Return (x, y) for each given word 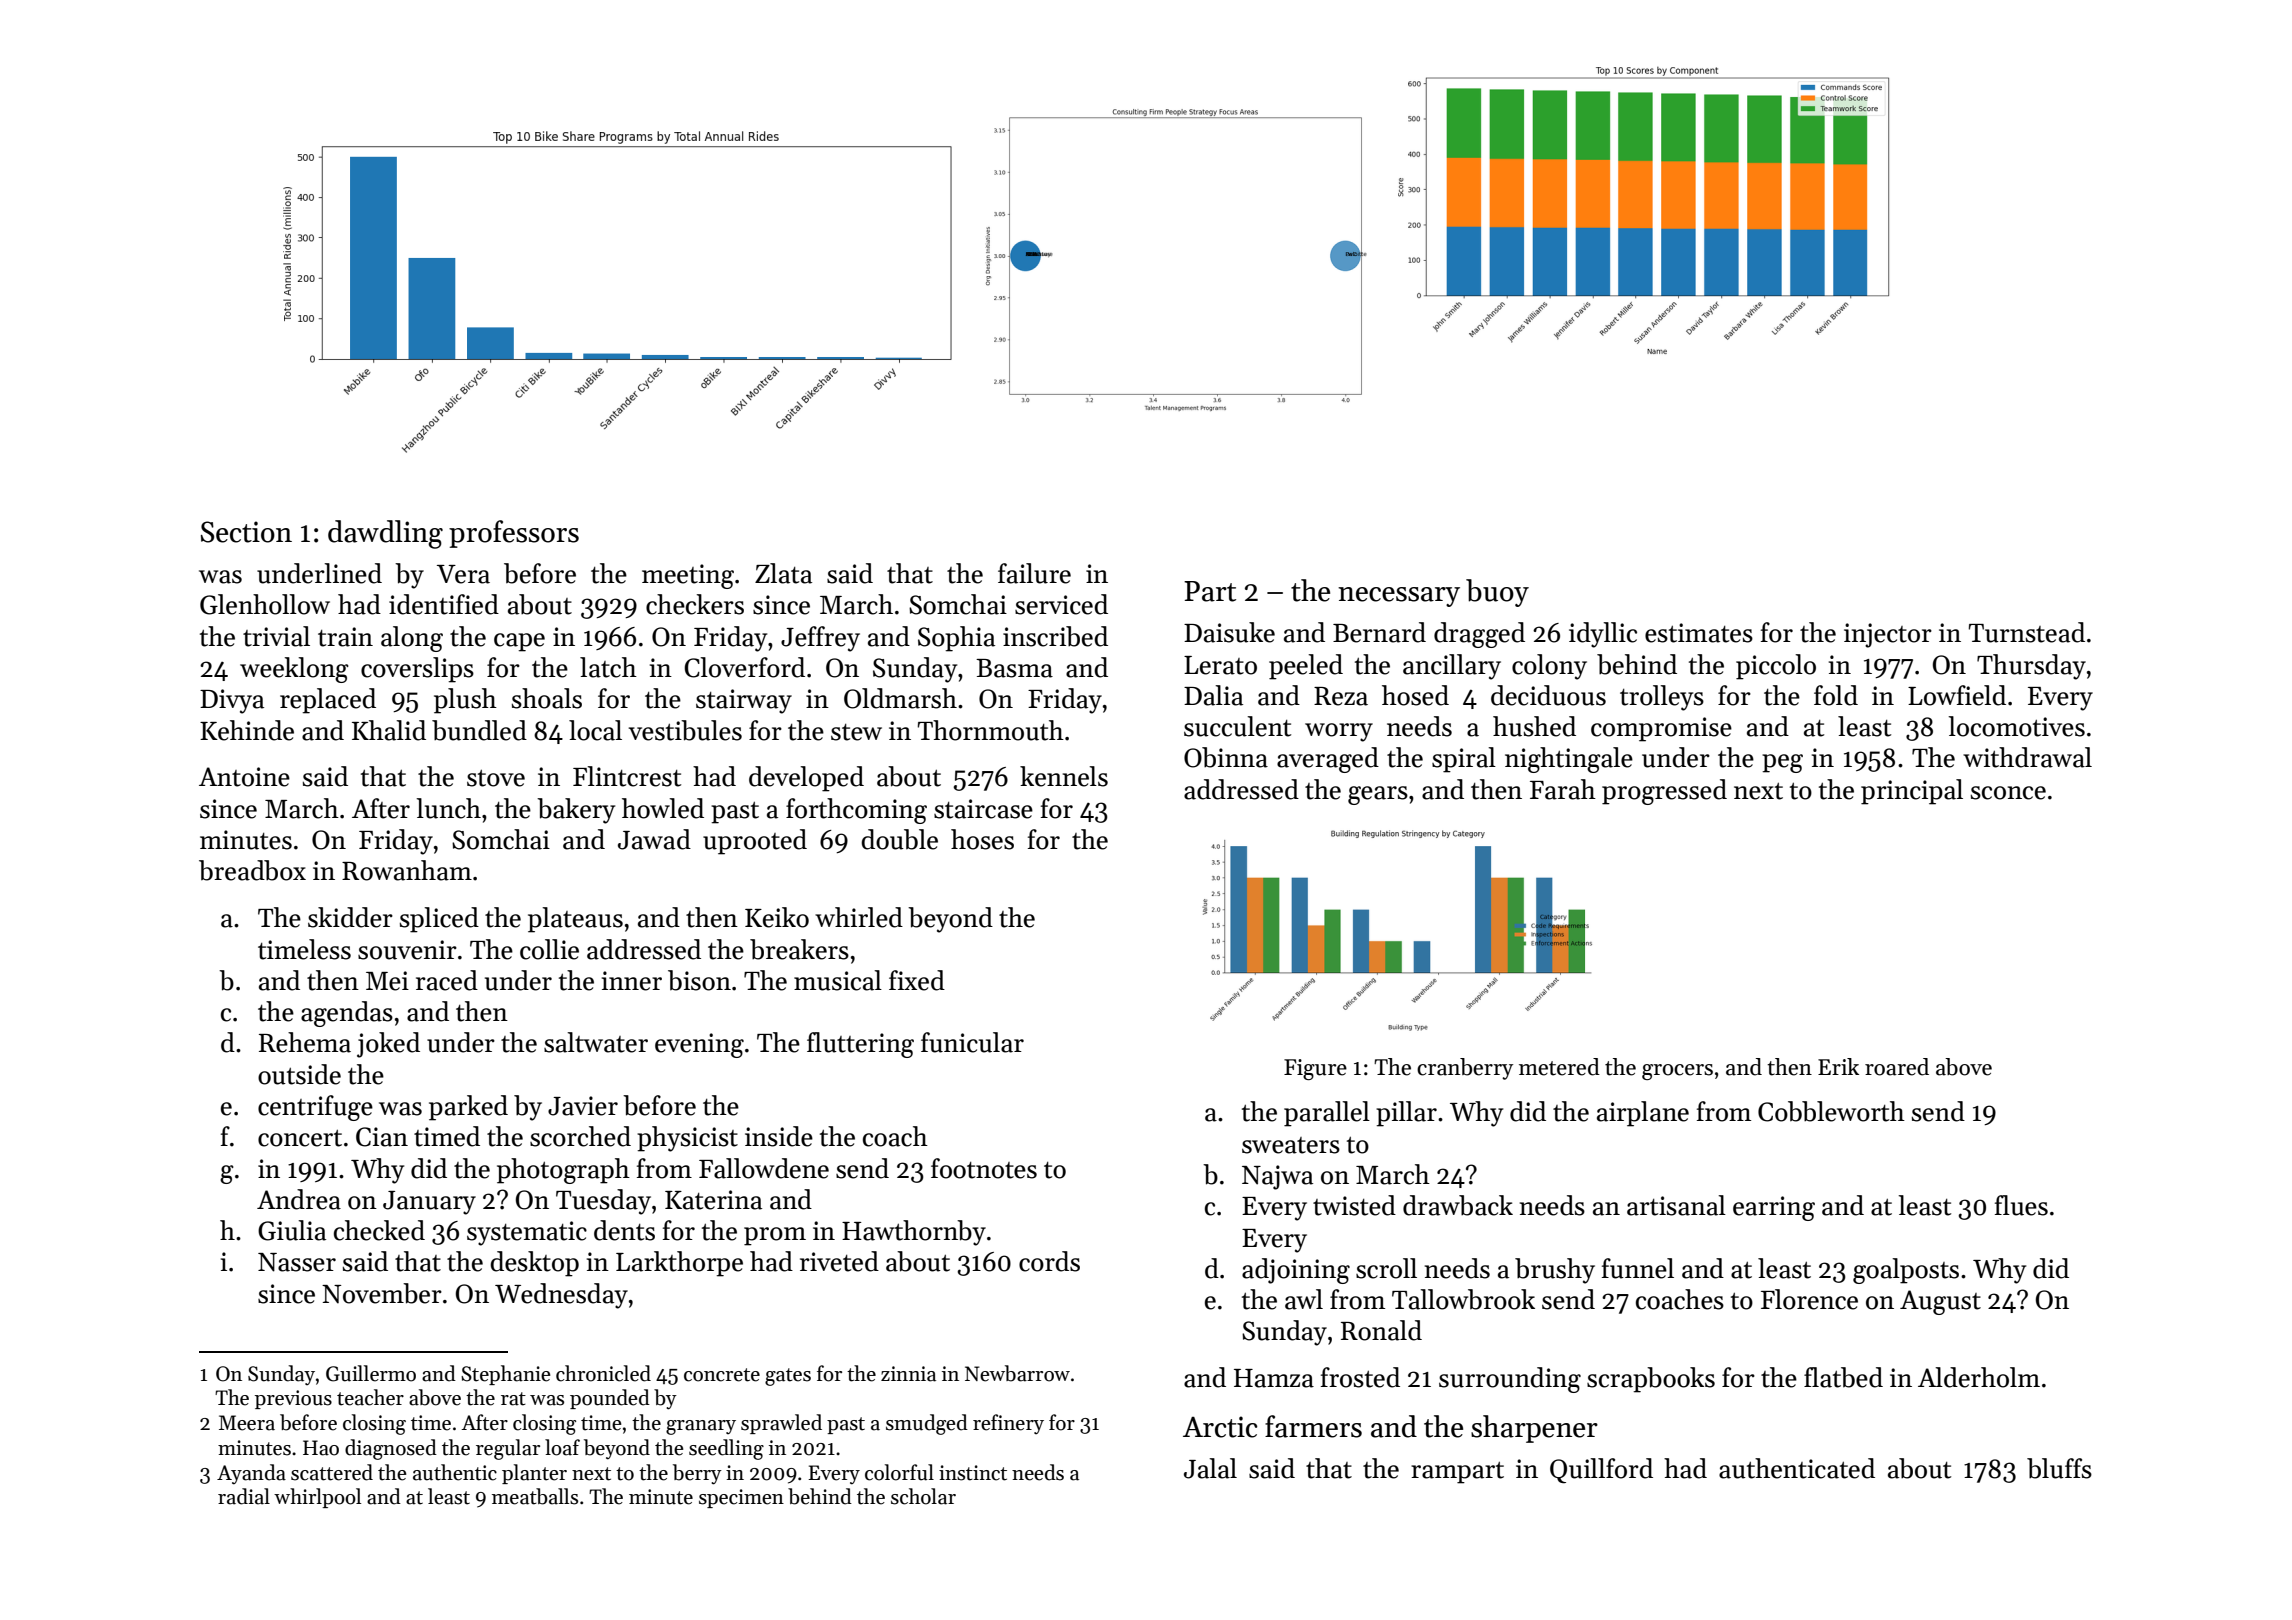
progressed (1664, 792)
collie (549, 949)
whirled (859, 917)
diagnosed (391, 1449)
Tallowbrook (1463, 1299)
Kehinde (247, 730)
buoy (1497, 593)
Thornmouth (991, 730)
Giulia (292, 1230)
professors (514, 534)
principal (1912, 792)
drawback (1458, 1205)
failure (1034, 573)
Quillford (1601, 1471)
